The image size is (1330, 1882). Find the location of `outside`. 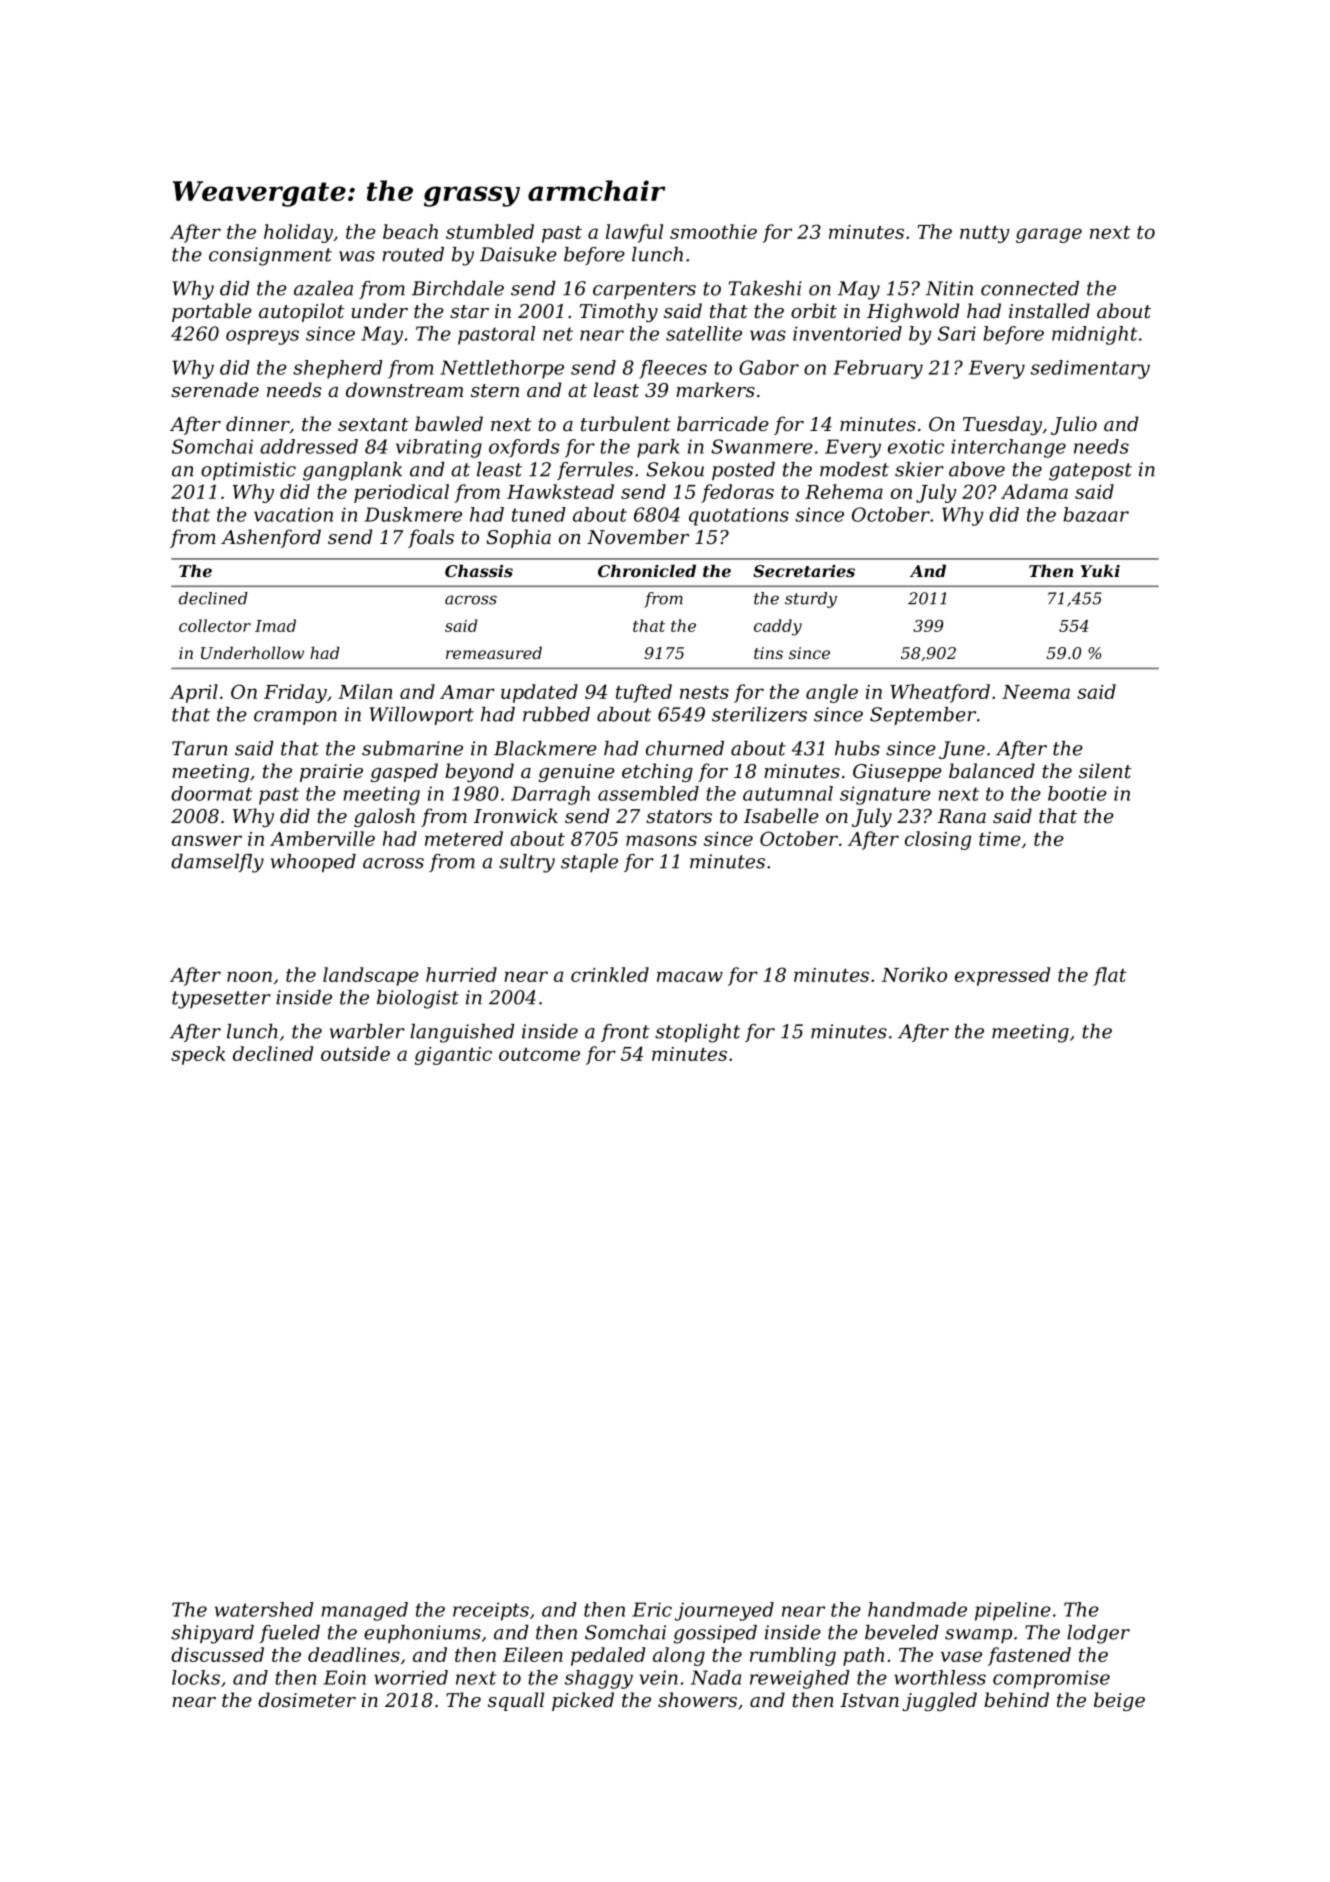

outside is located at coordinates (355, 1053).
